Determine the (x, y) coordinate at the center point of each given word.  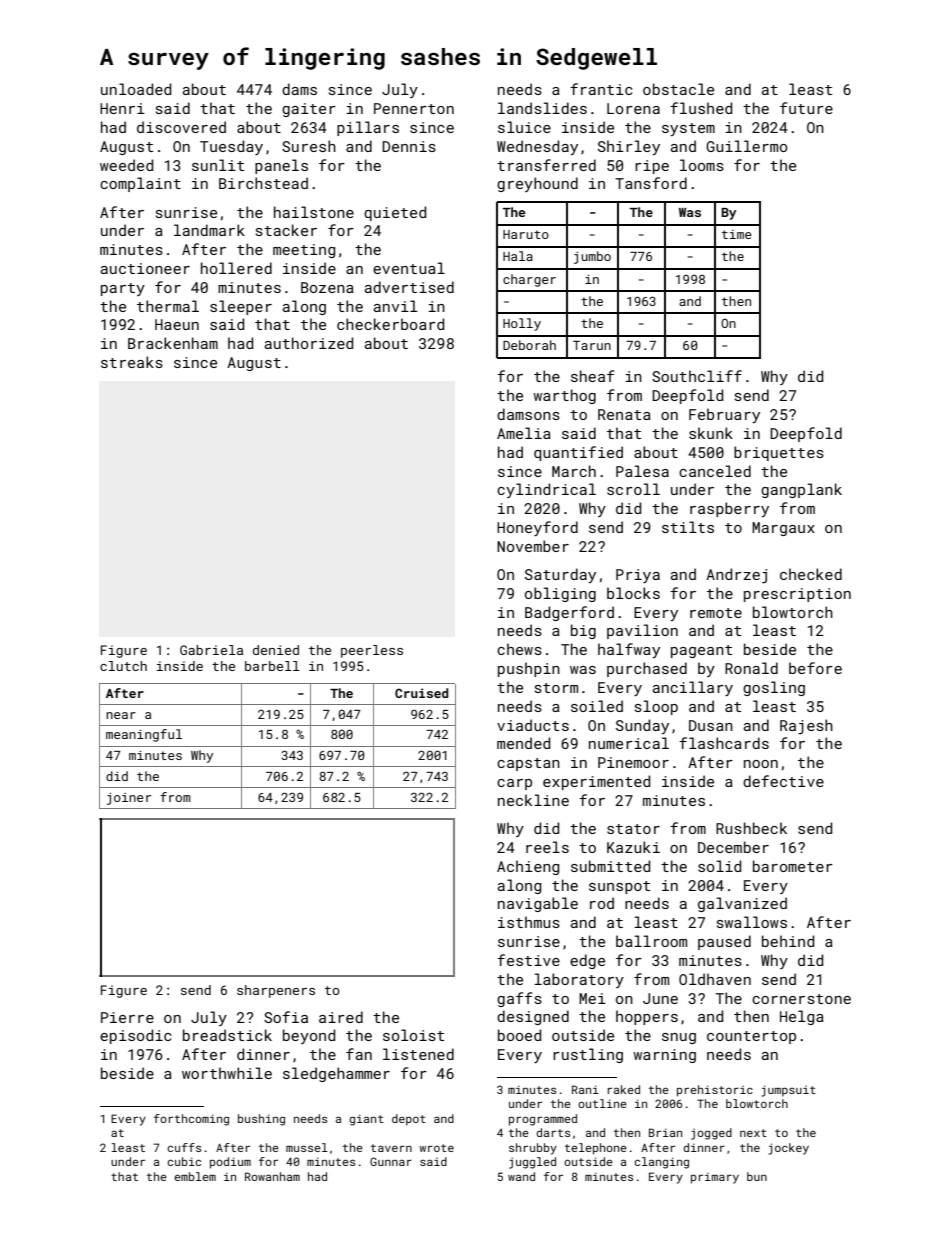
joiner (129, 799)
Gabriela (211, 650)
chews (519, 649)
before (815, 668)
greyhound (537, 184)
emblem (195, 1176)
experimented (596, 782)
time (737, 234)
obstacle (678, 89)
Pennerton (414, 108)
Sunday (642, 726)
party (123, 289)
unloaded (136, 89)
